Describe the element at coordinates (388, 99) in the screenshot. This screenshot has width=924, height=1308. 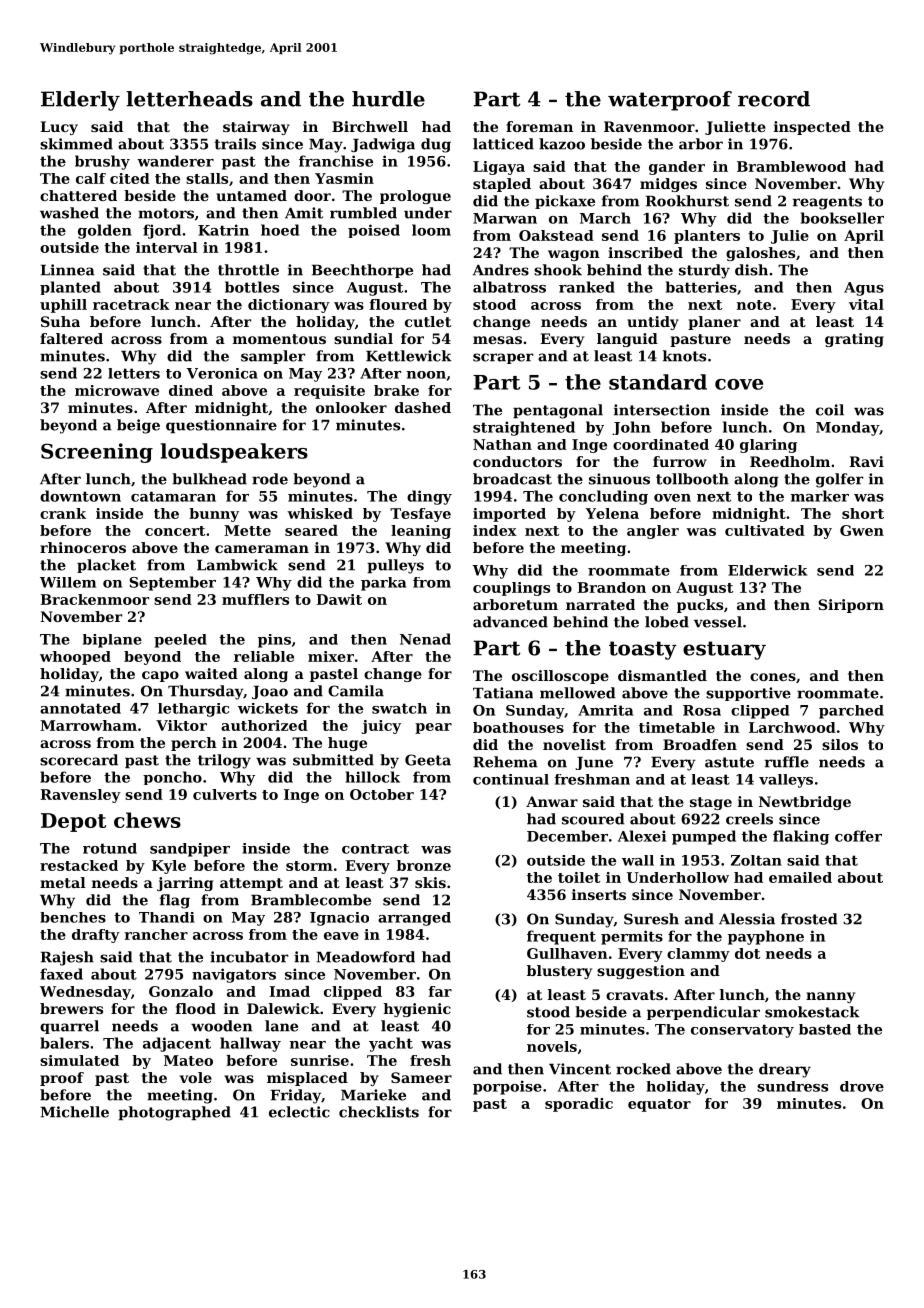
I see `hurdle` at that location.
